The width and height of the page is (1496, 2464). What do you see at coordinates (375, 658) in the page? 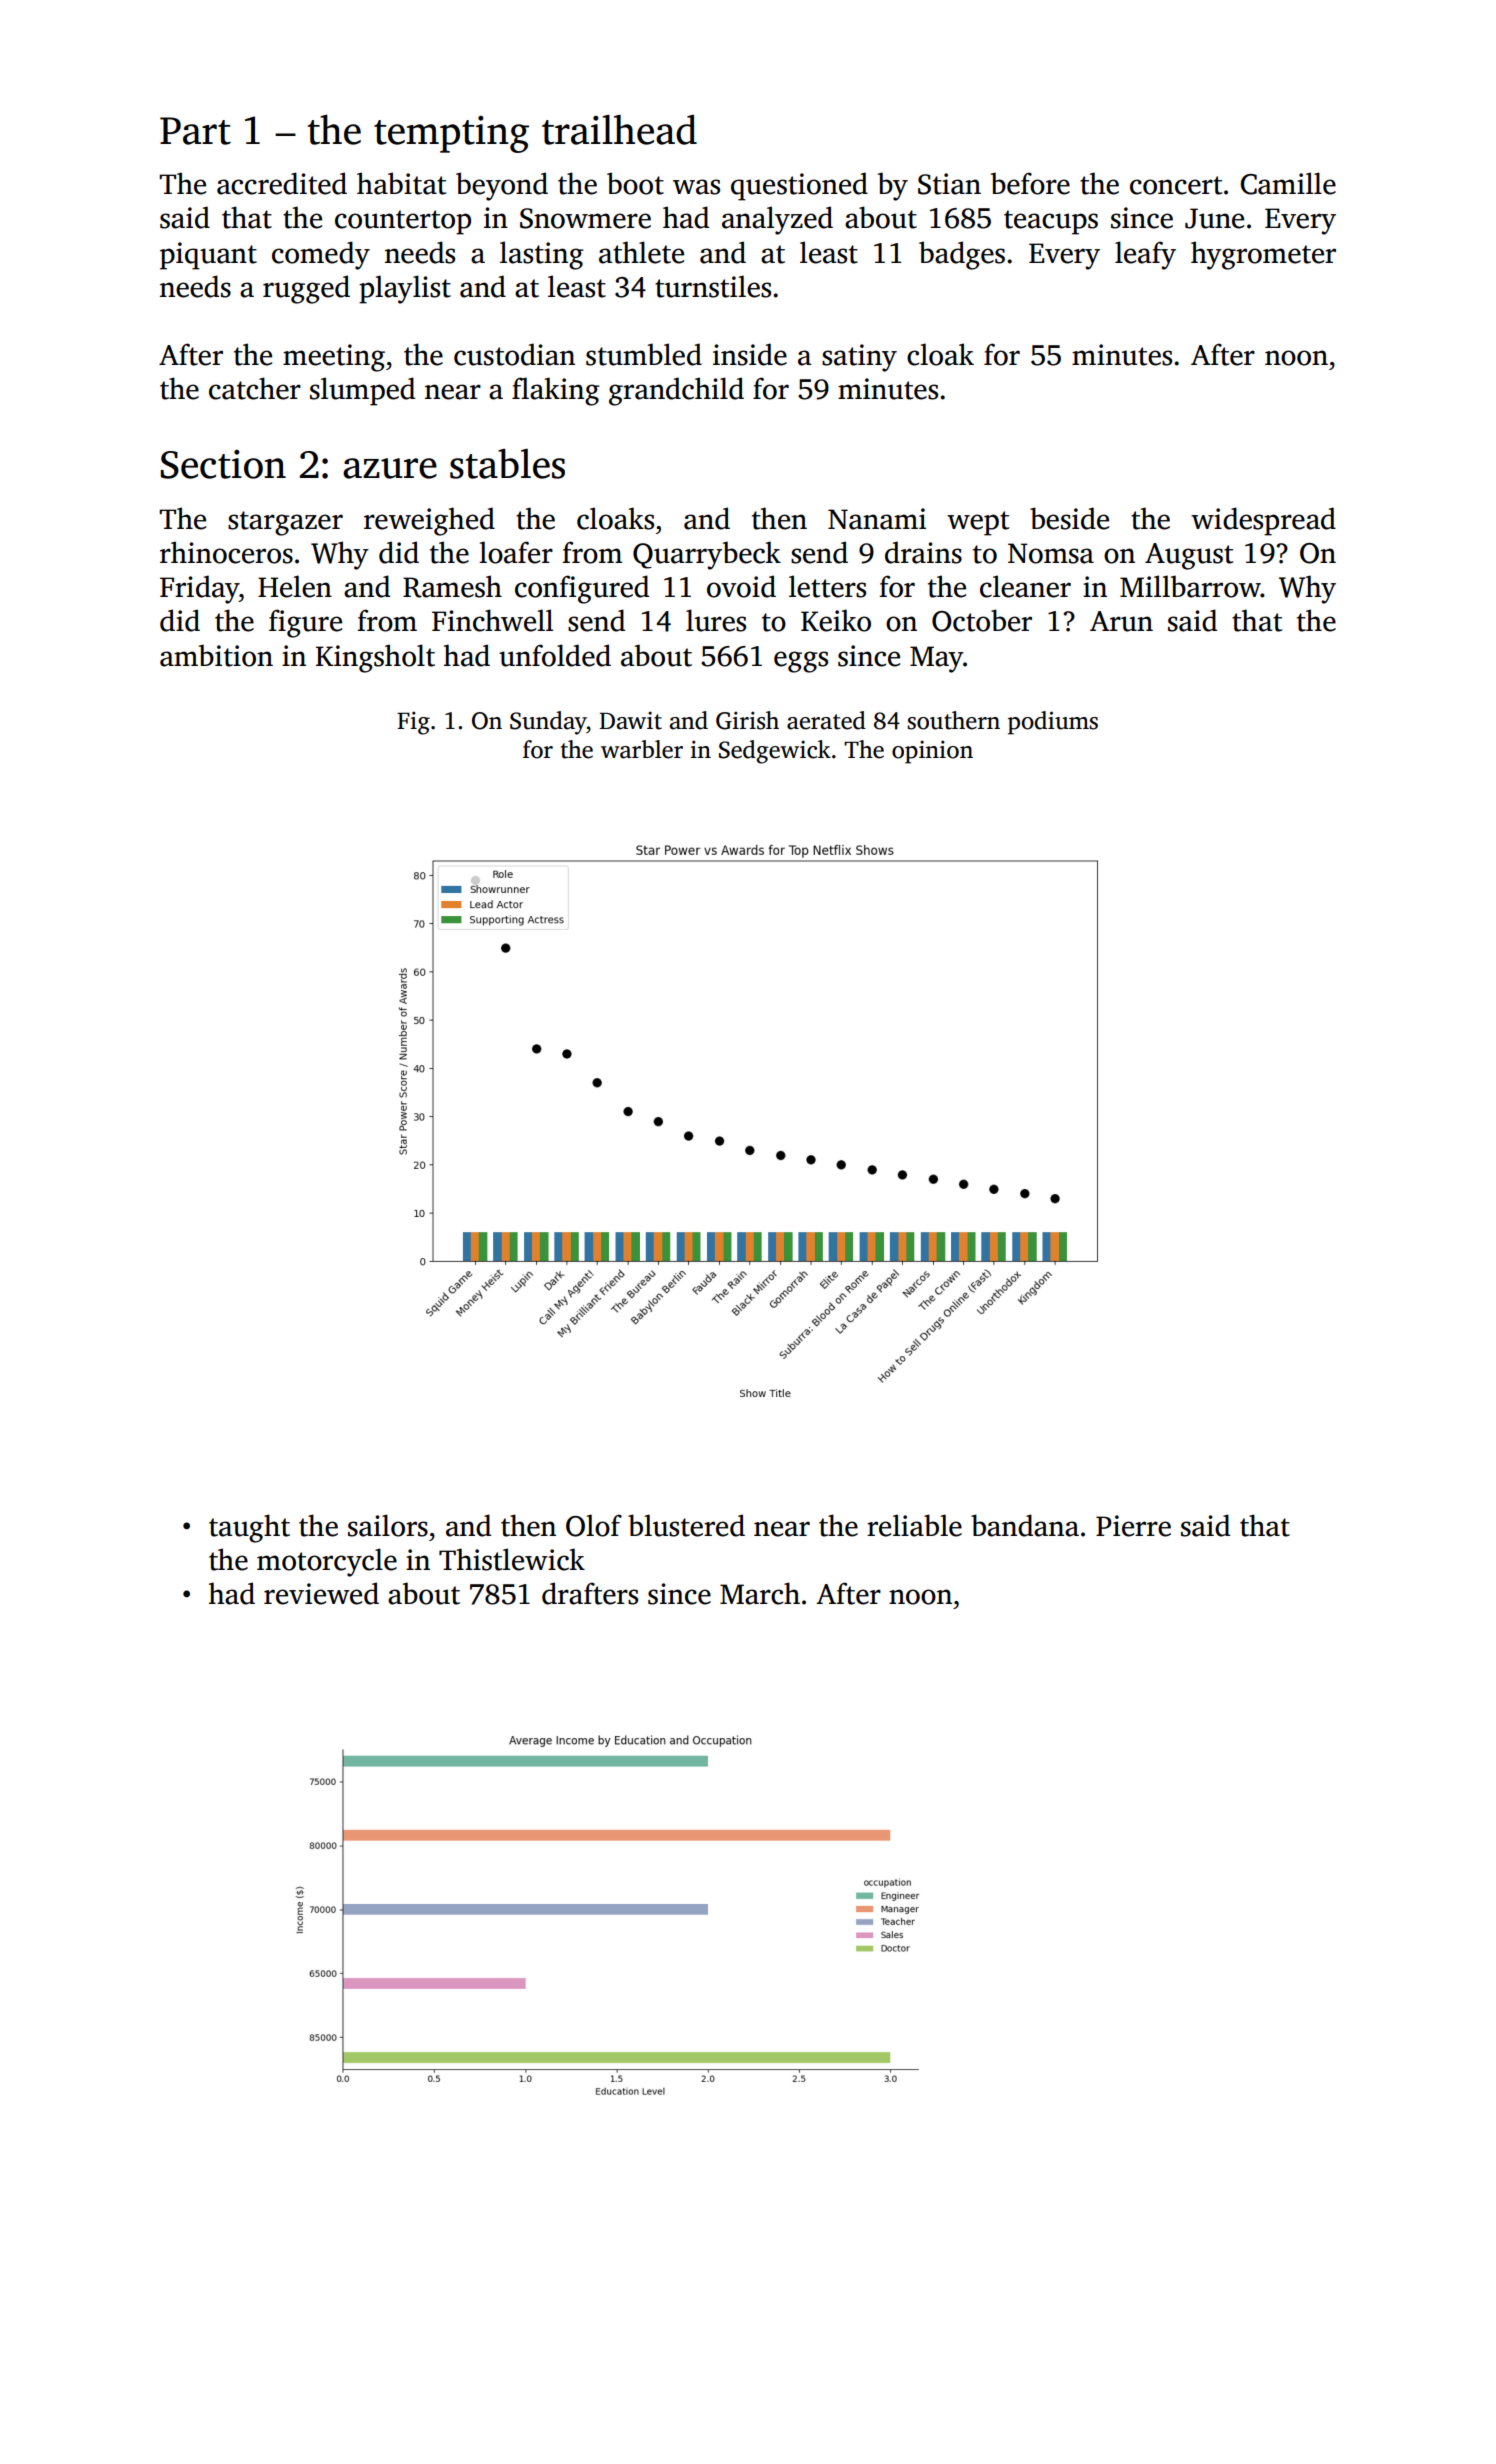
I see `Kingsholt` at bounding box center [375, 658].
